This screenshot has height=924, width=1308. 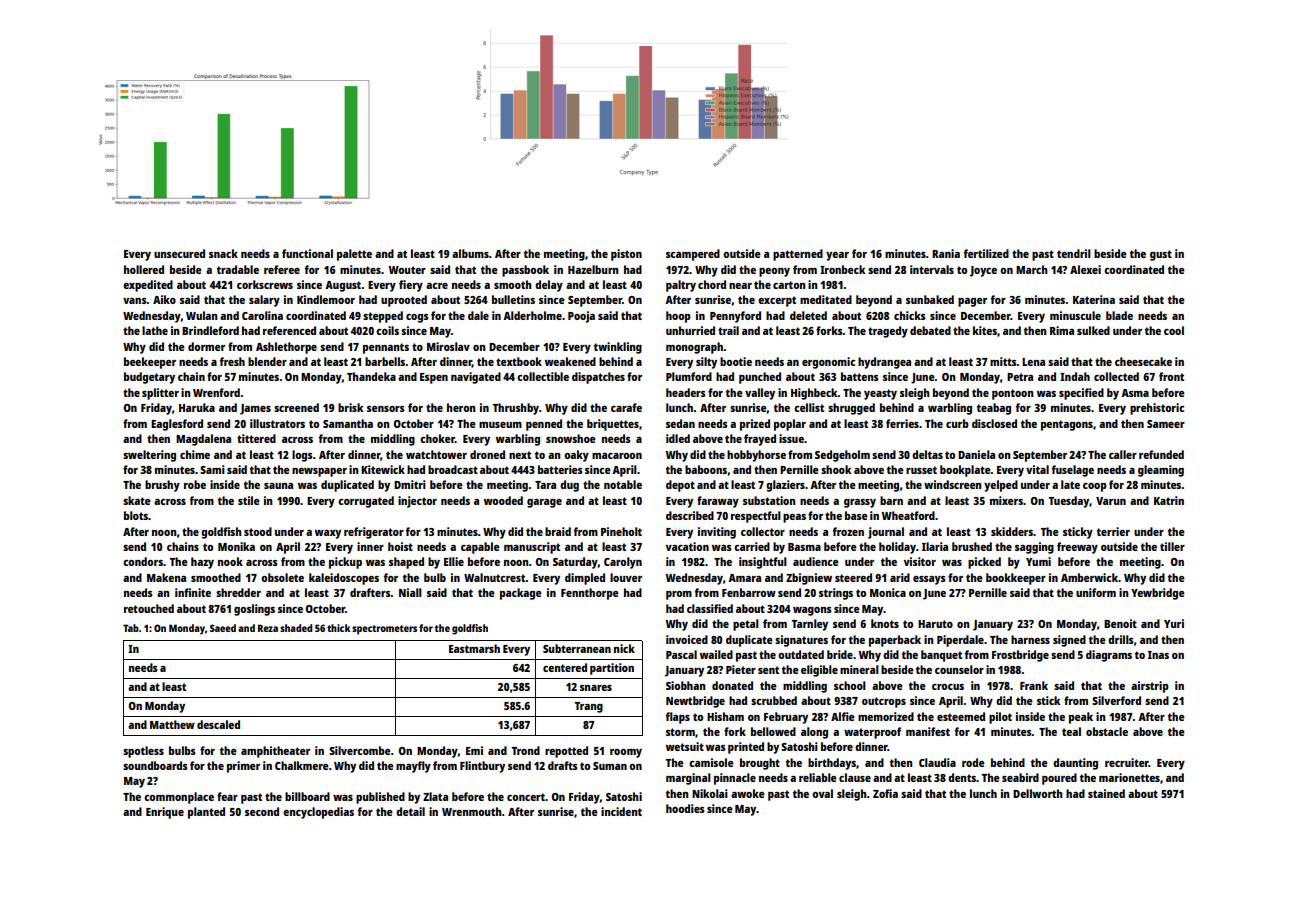 I want to click on package, so click(x=521, y=594).
